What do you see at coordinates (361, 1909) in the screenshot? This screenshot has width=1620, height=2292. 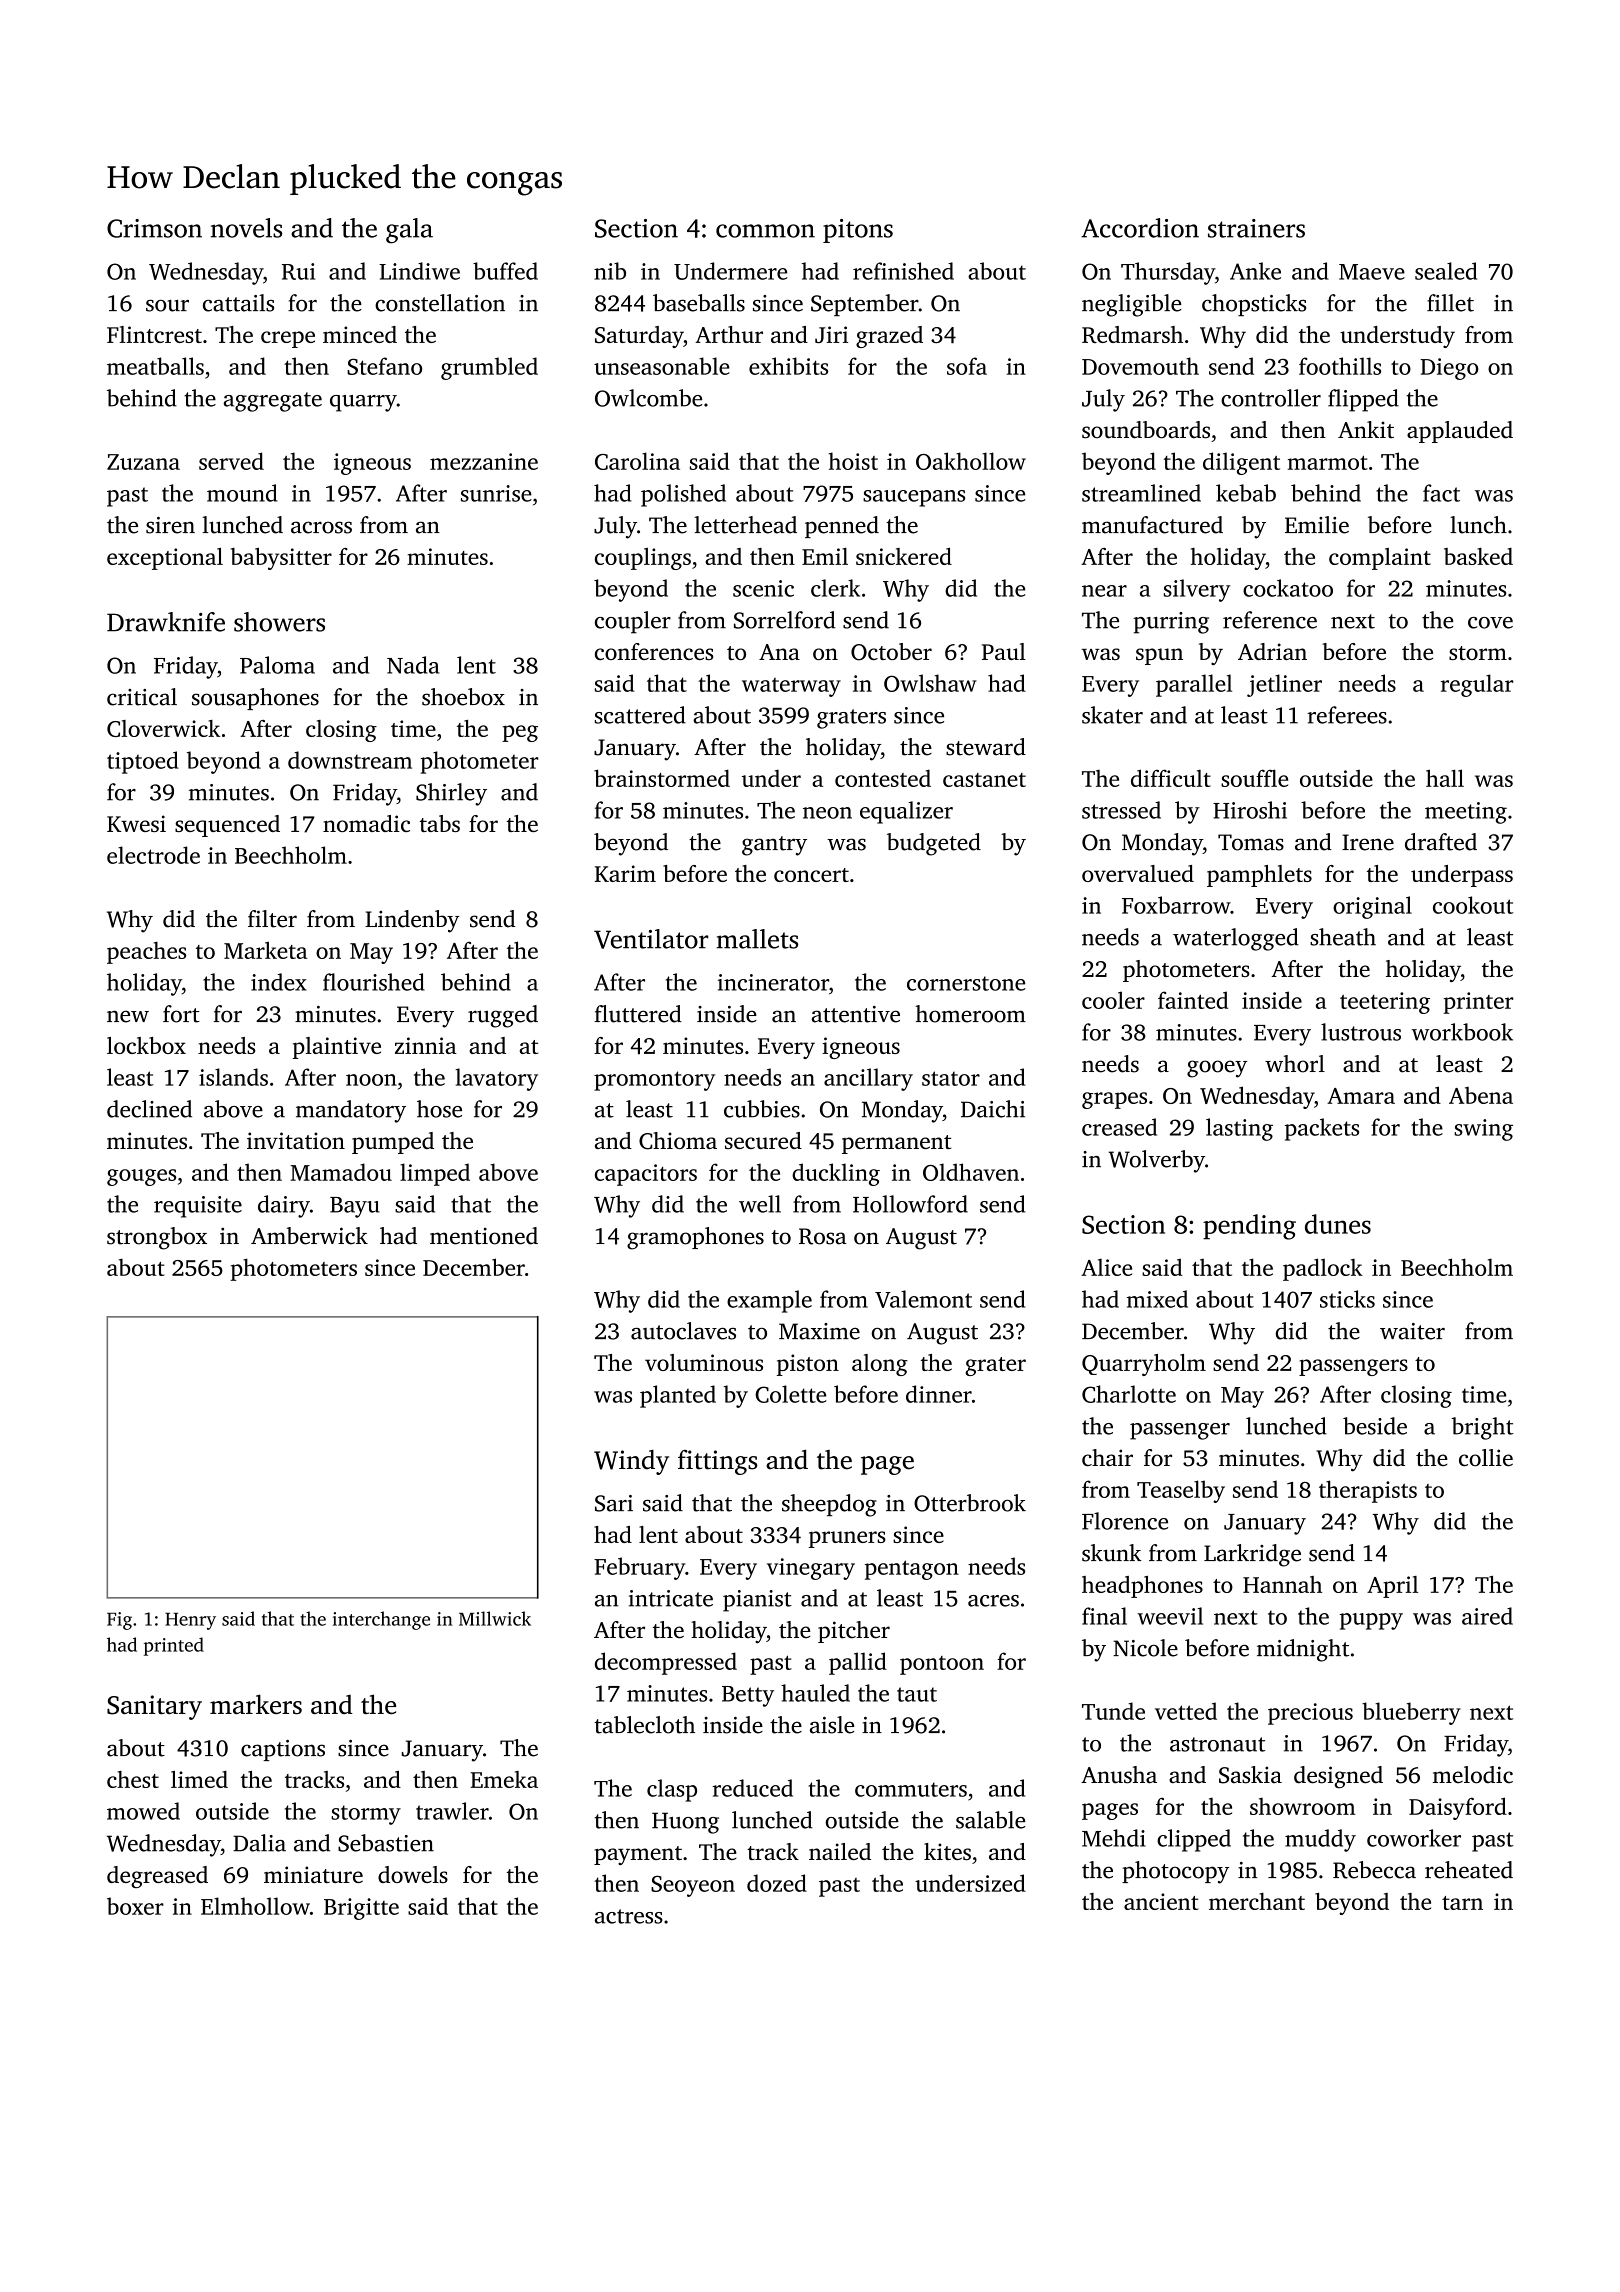 I see `Brigitte` at bounding box center [361, 1909].
